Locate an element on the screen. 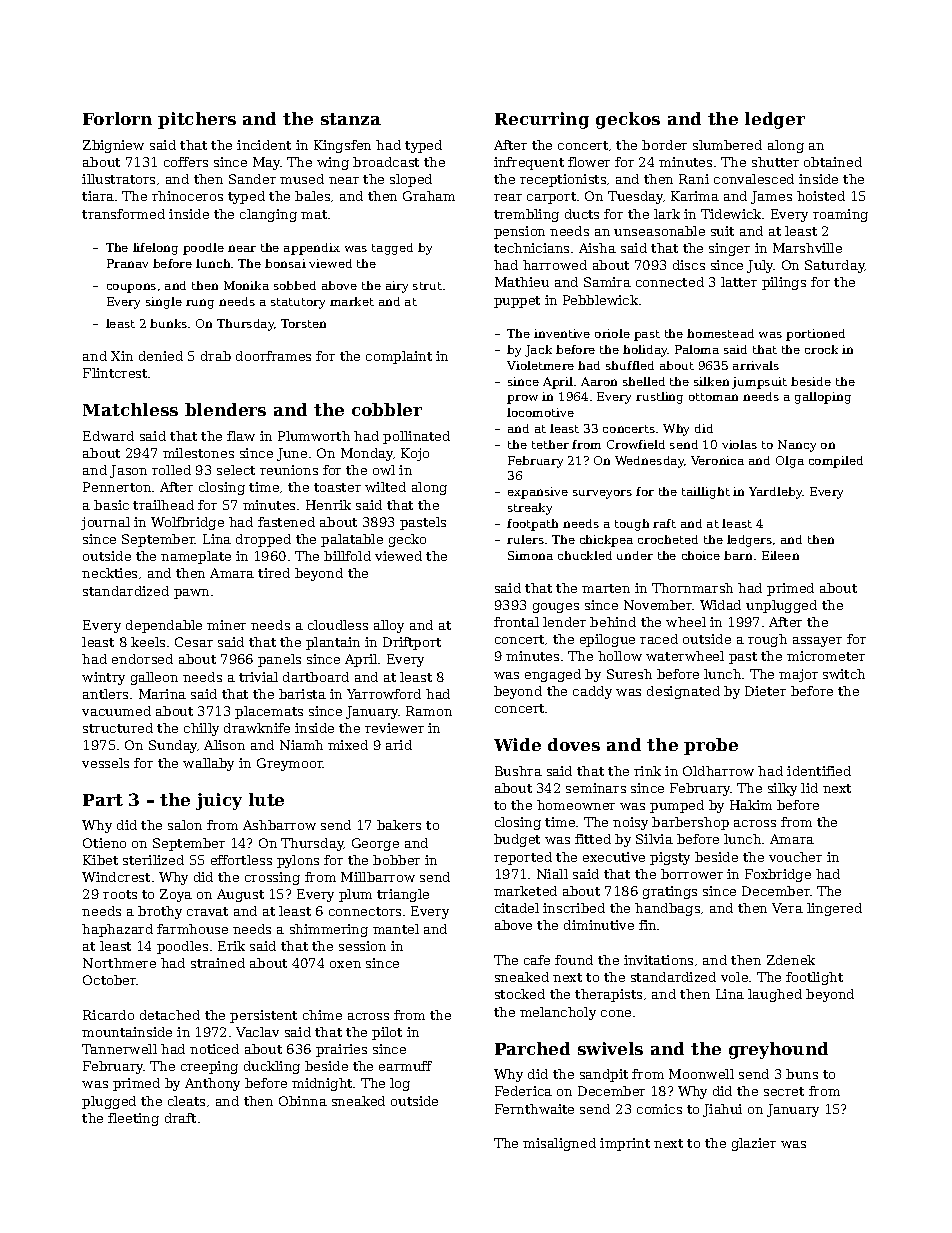  slumbered is located at coordinates (727, 145).
